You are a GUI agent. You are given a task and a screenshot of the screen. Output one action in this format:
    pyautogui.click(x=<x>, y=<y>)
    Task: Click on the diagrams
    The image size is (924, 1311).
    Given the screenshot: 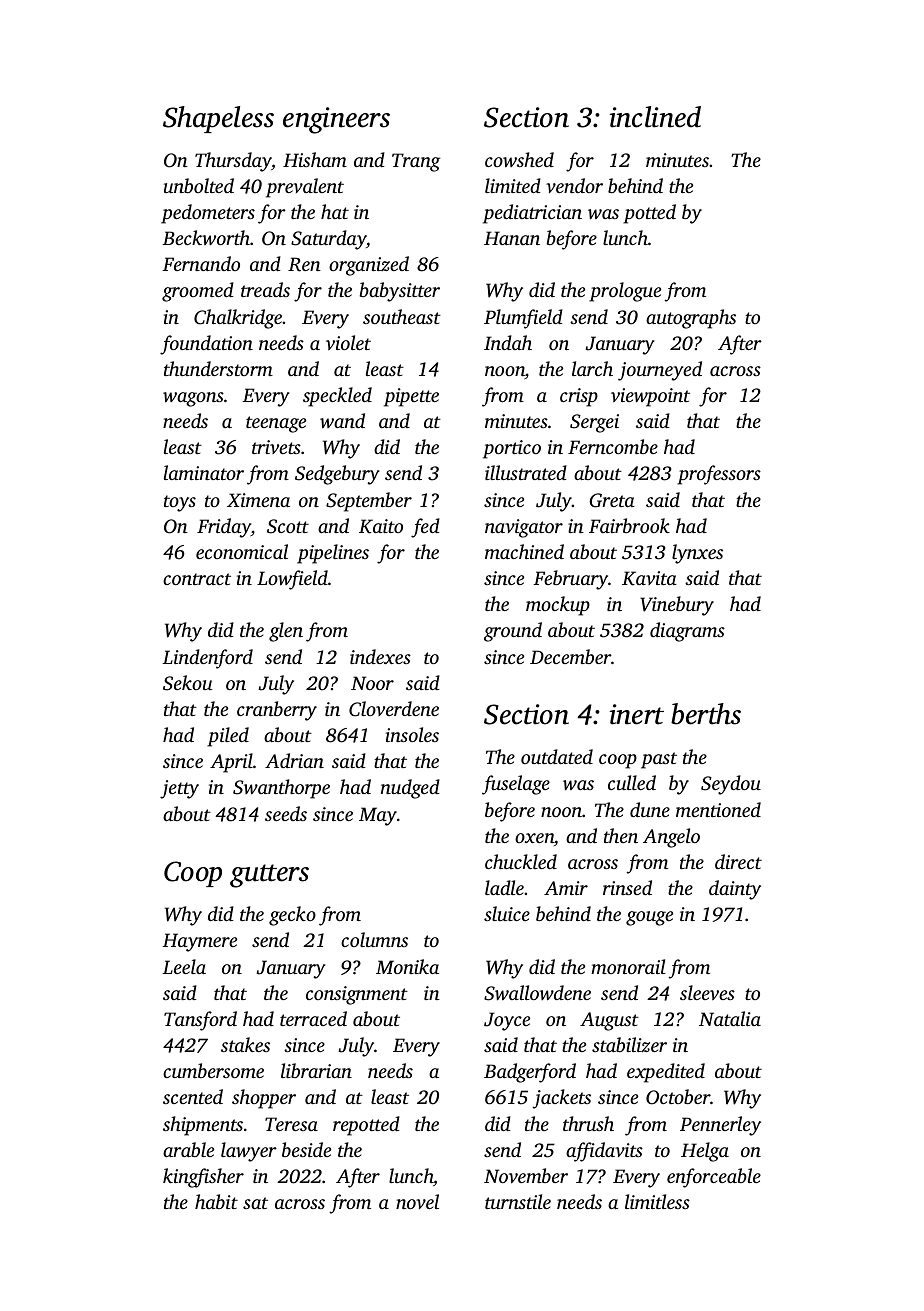 What is the action you would take?
    pyautogui.click(x=687, y=632)
